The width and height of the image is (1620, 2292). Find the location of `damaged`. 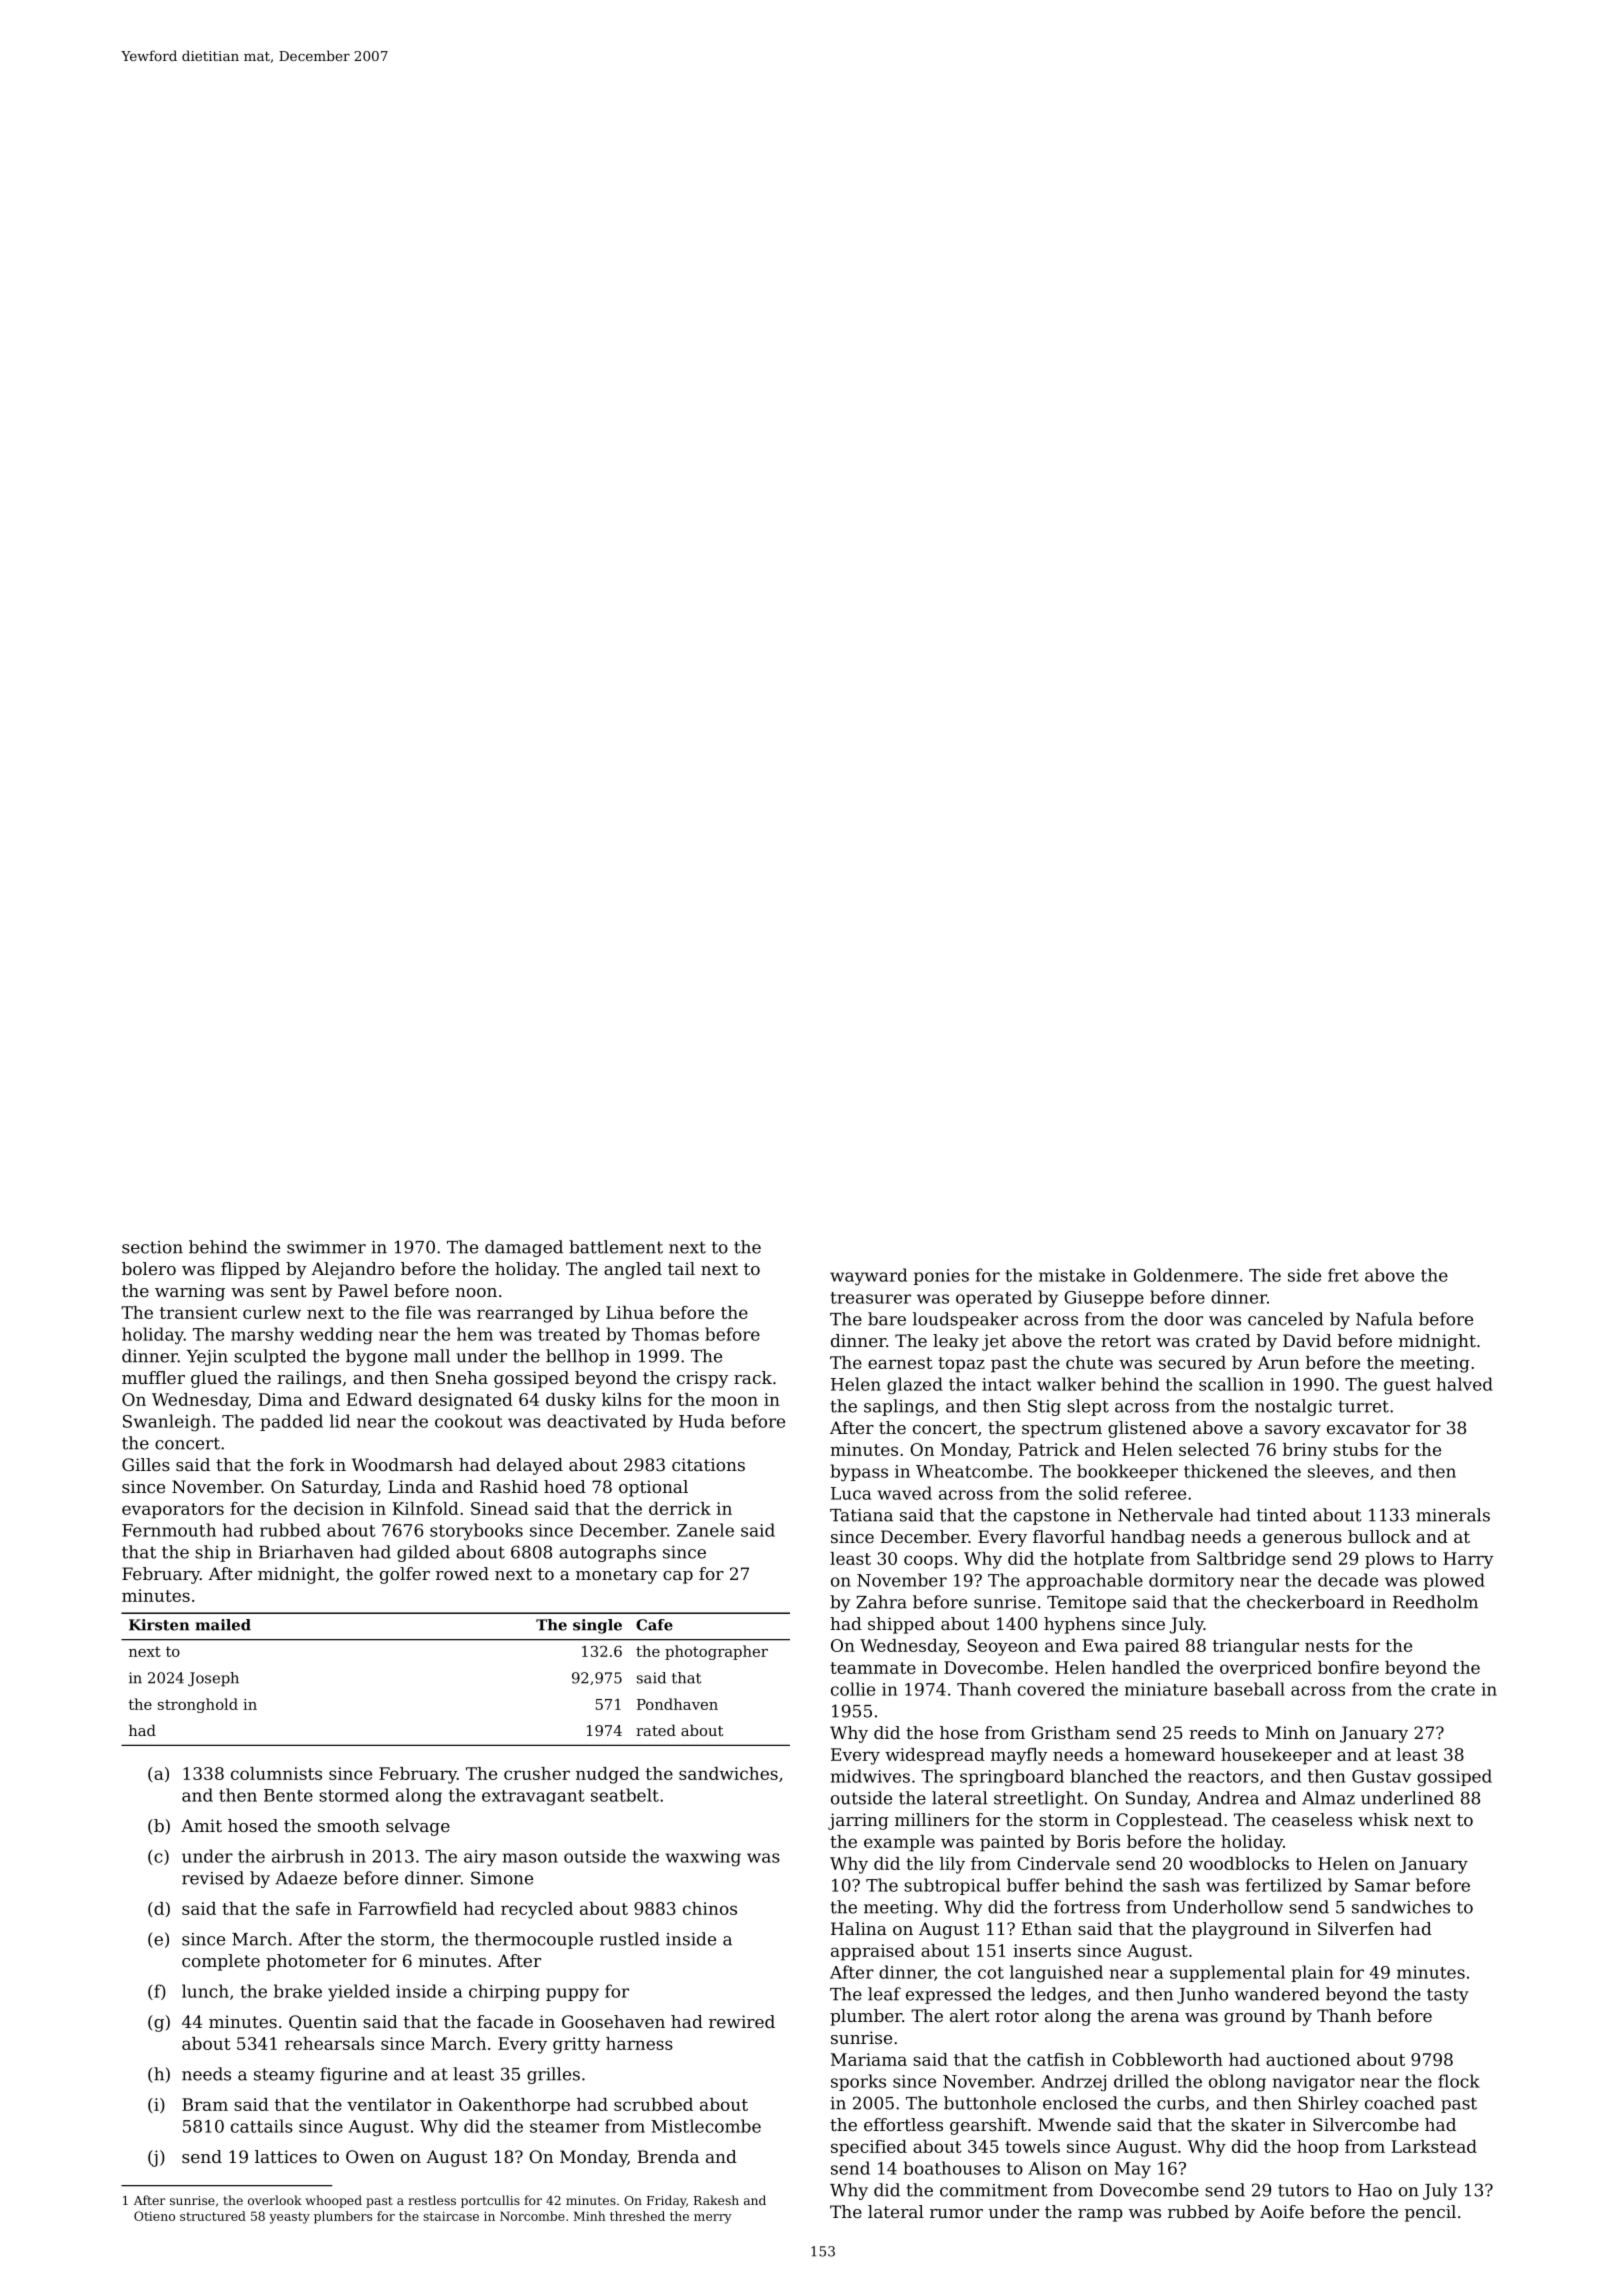

damaged is located at coordinates (524, 1248).
